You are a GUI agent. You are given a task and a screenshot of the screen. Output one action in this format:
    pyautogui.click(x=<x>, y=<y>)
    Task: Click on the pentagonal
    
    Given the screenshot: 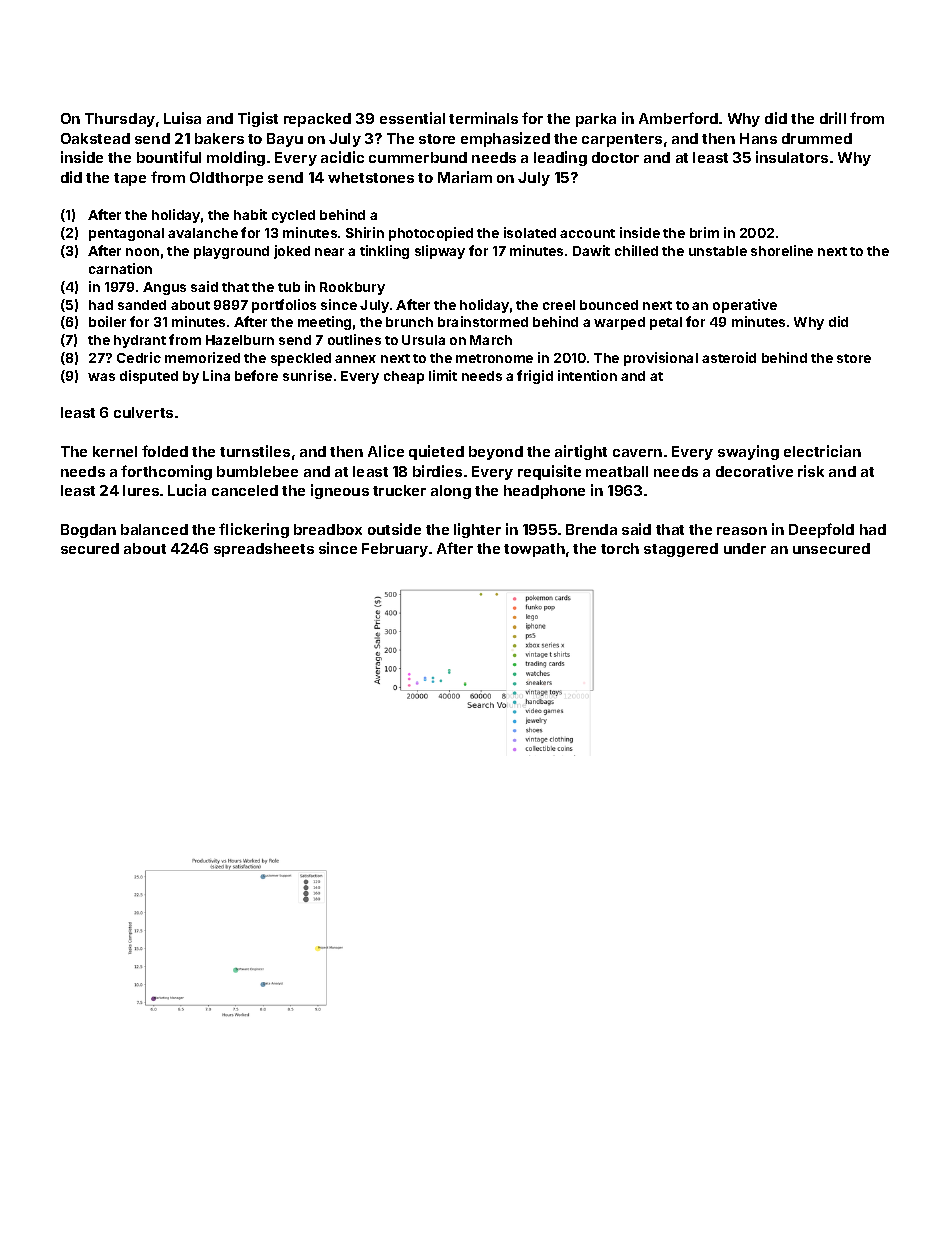 What is the action you would take?
    pyautogui.click(x=126, y=234)
